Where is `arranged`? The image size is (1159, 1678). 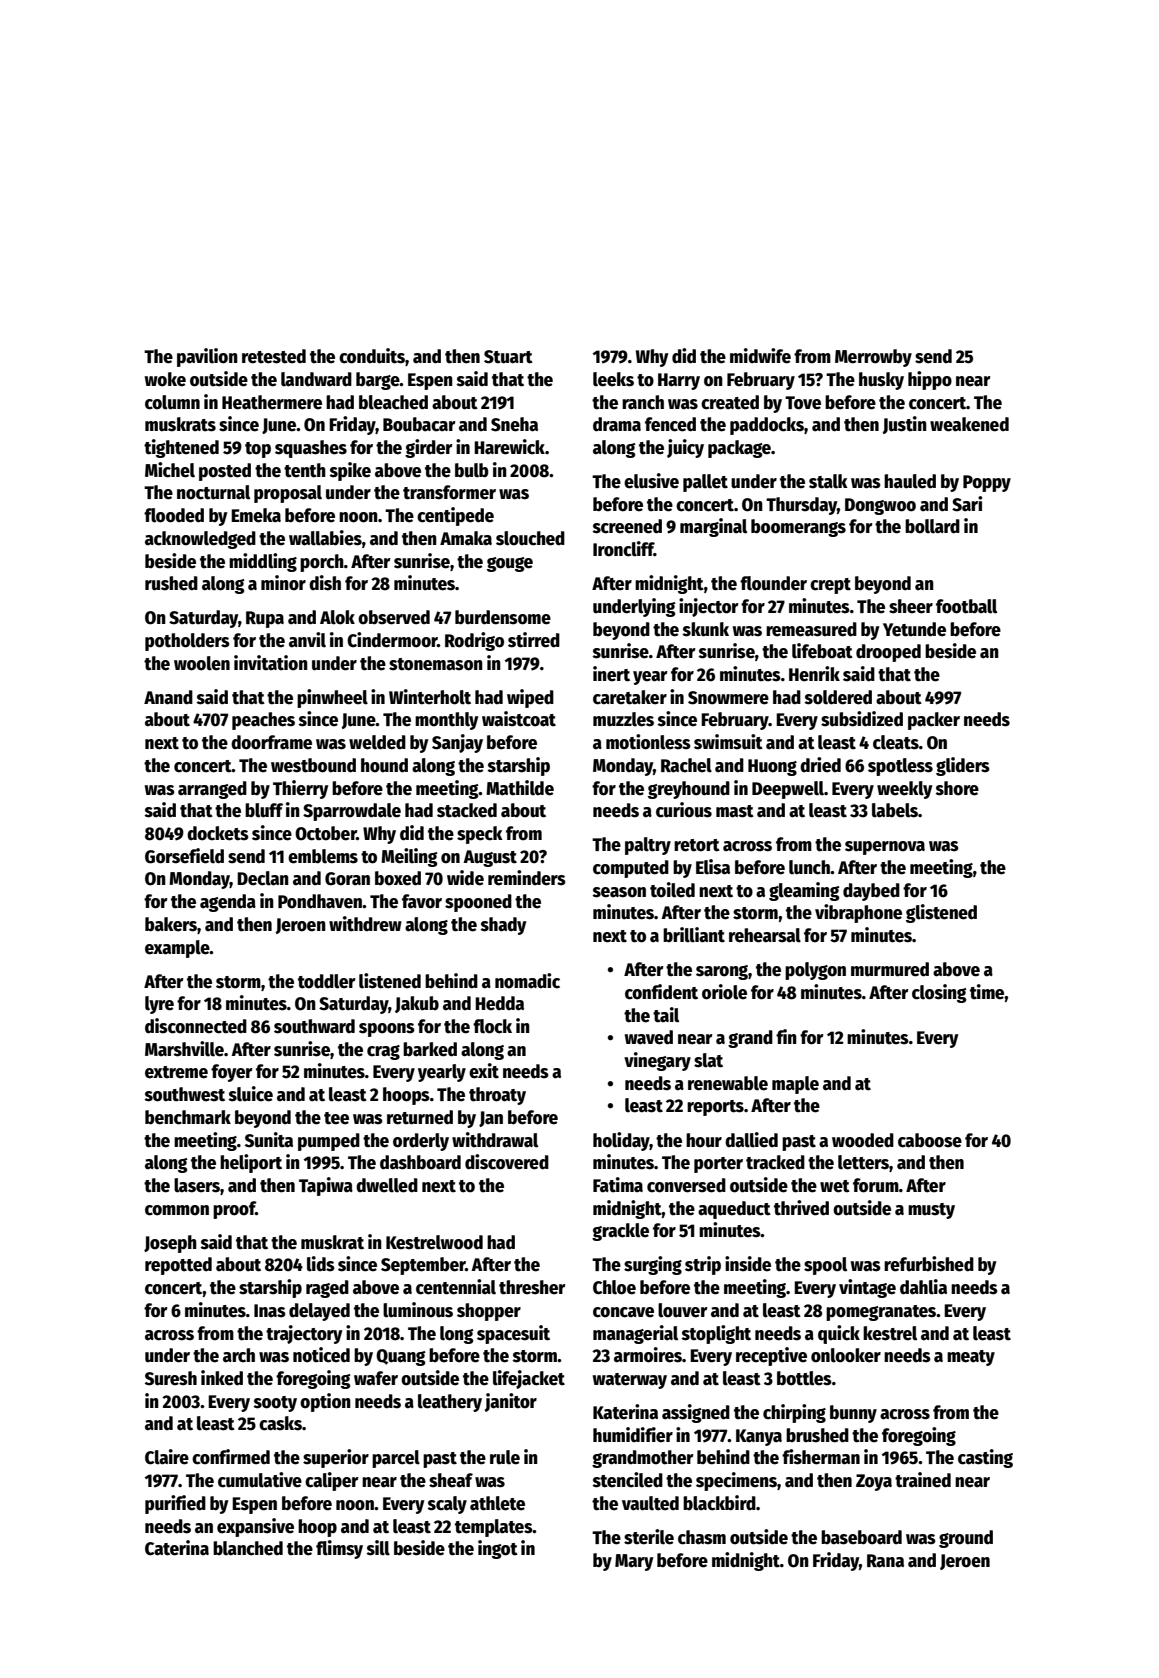
arranged is located at coordinates (212, 790).
